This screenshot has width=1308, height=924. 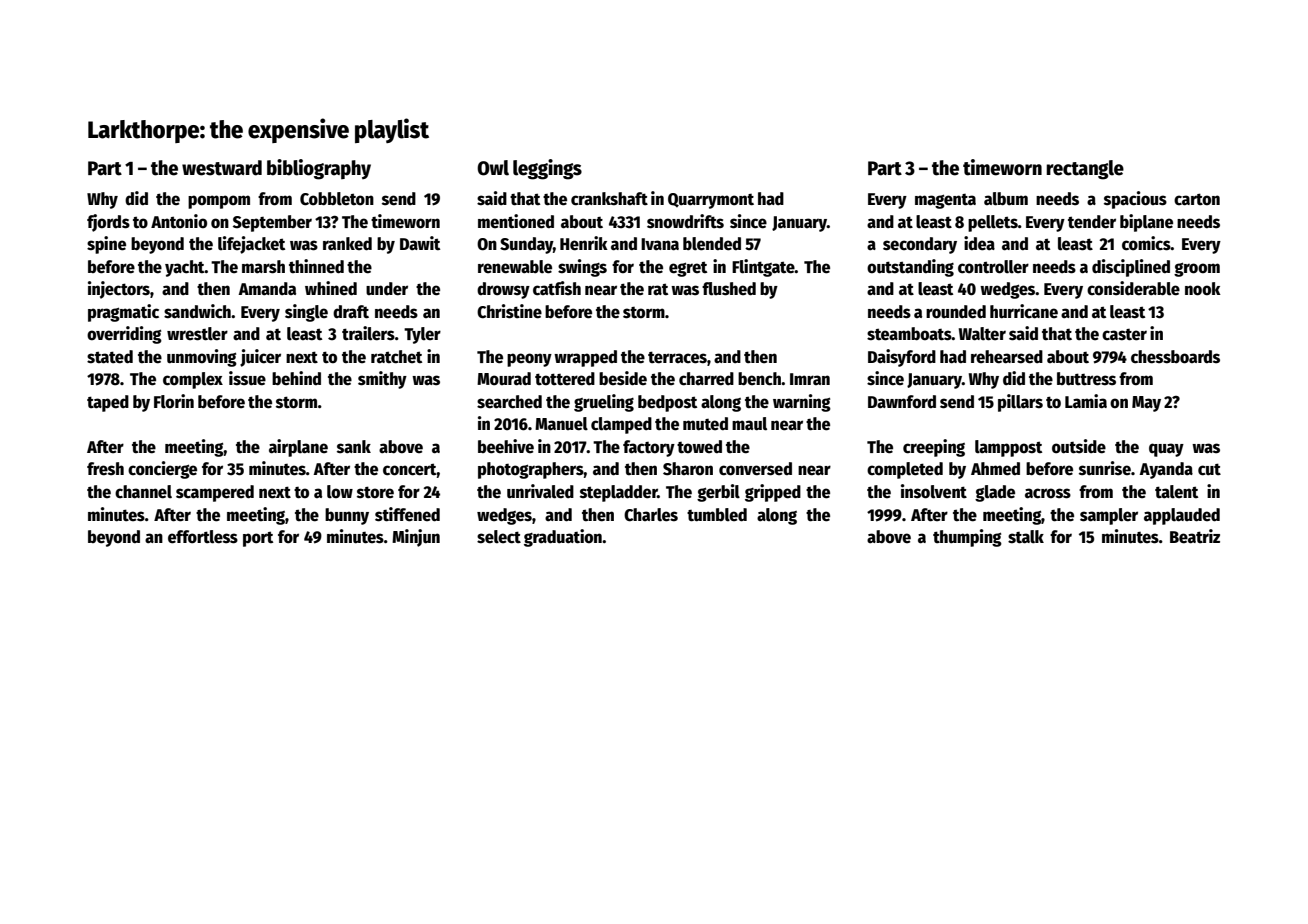 What do you see at coordinates (108, 403) in the screenshot?
I see `taped` at bounding box center [108, 403].
